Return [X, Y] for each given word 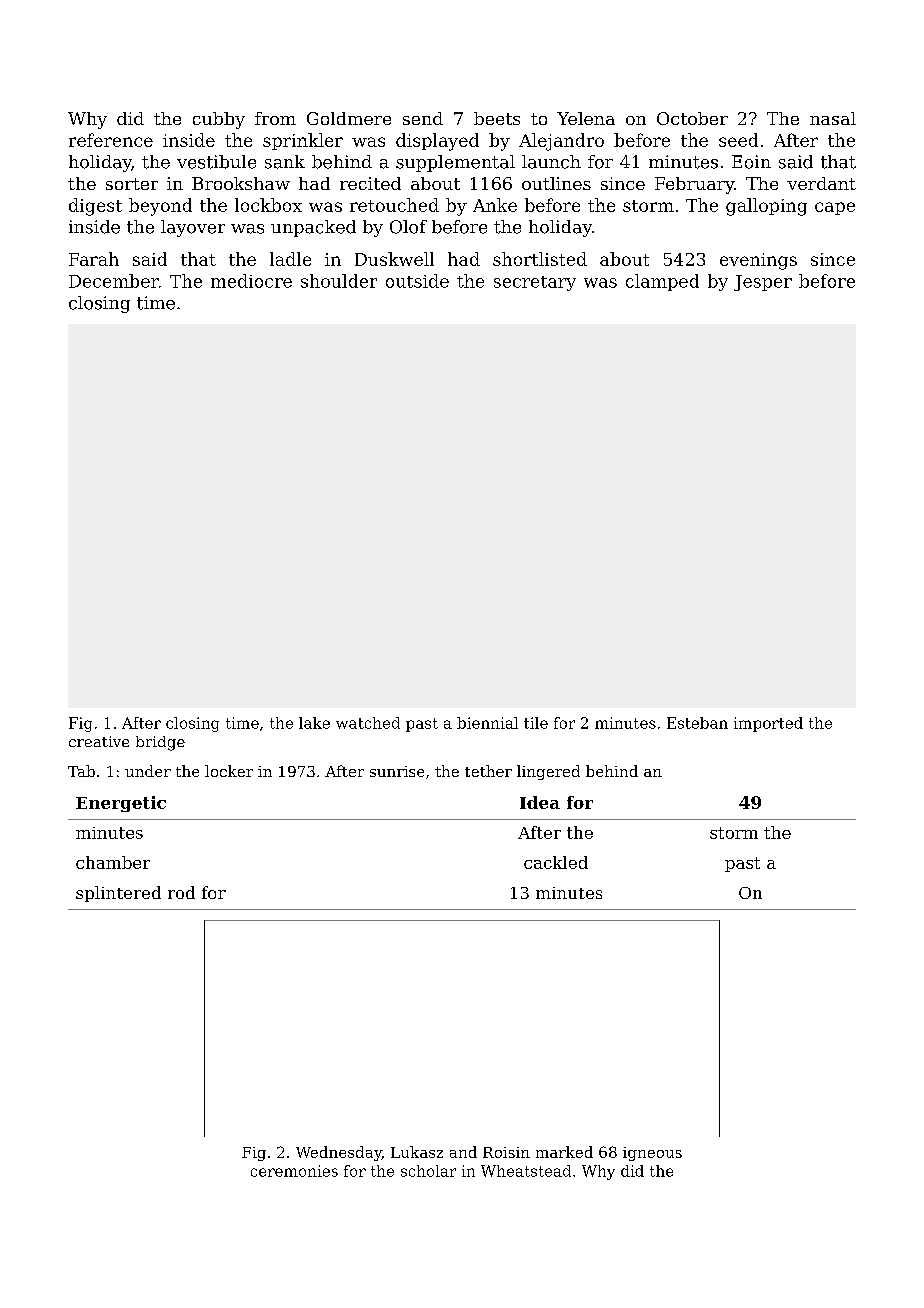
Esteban [697, 723]
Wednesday [339, 1153]
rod [181, 892]
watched [368, 723]
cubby [219, 120]
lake [314, 723]
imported [768, 724]
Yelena [586, 118]
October [692, 118]
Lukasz [417, 1152]
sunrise [397, 771]
